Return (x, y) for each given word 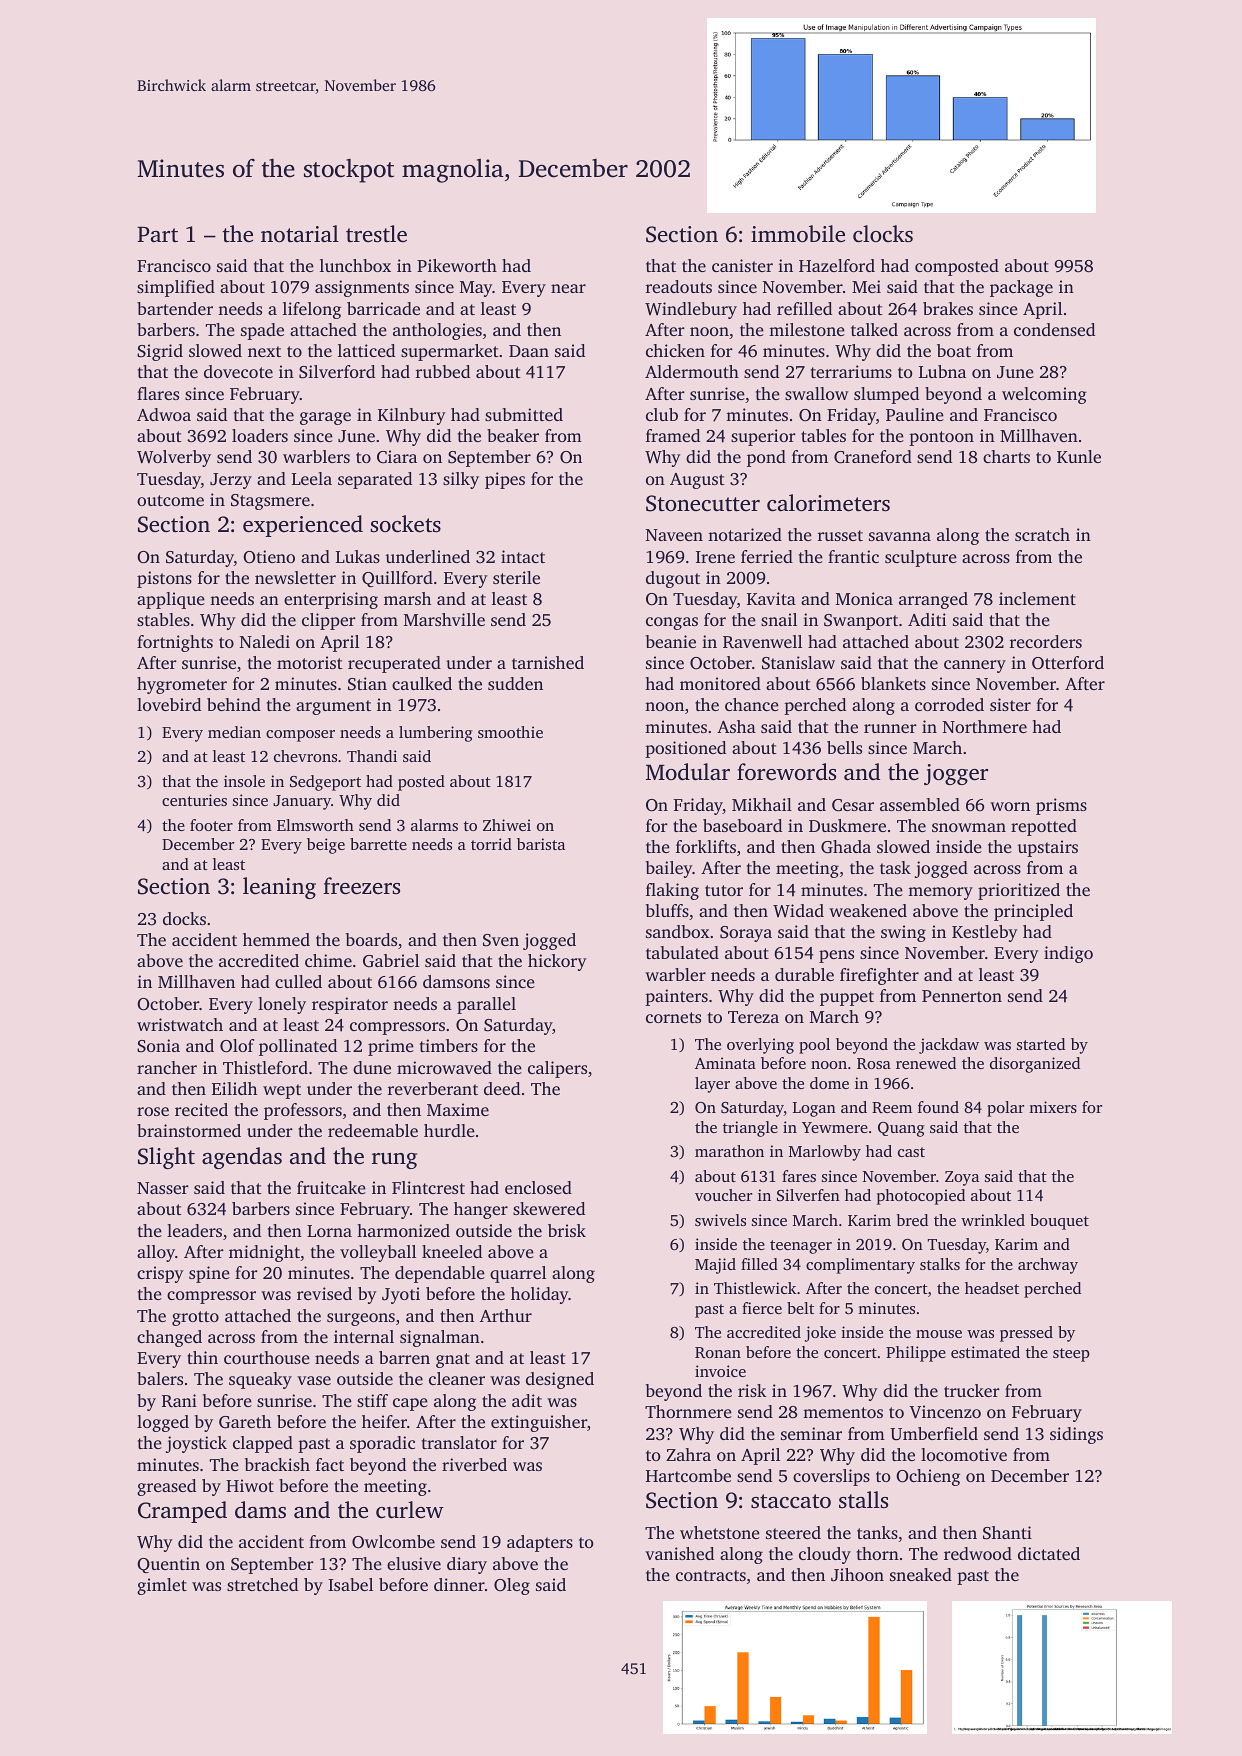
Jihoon (857, 1575)
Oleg (512, 1586)
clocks (883, 234)
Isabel (350, 1584)
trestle (376, 234)
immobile (798, 234)
